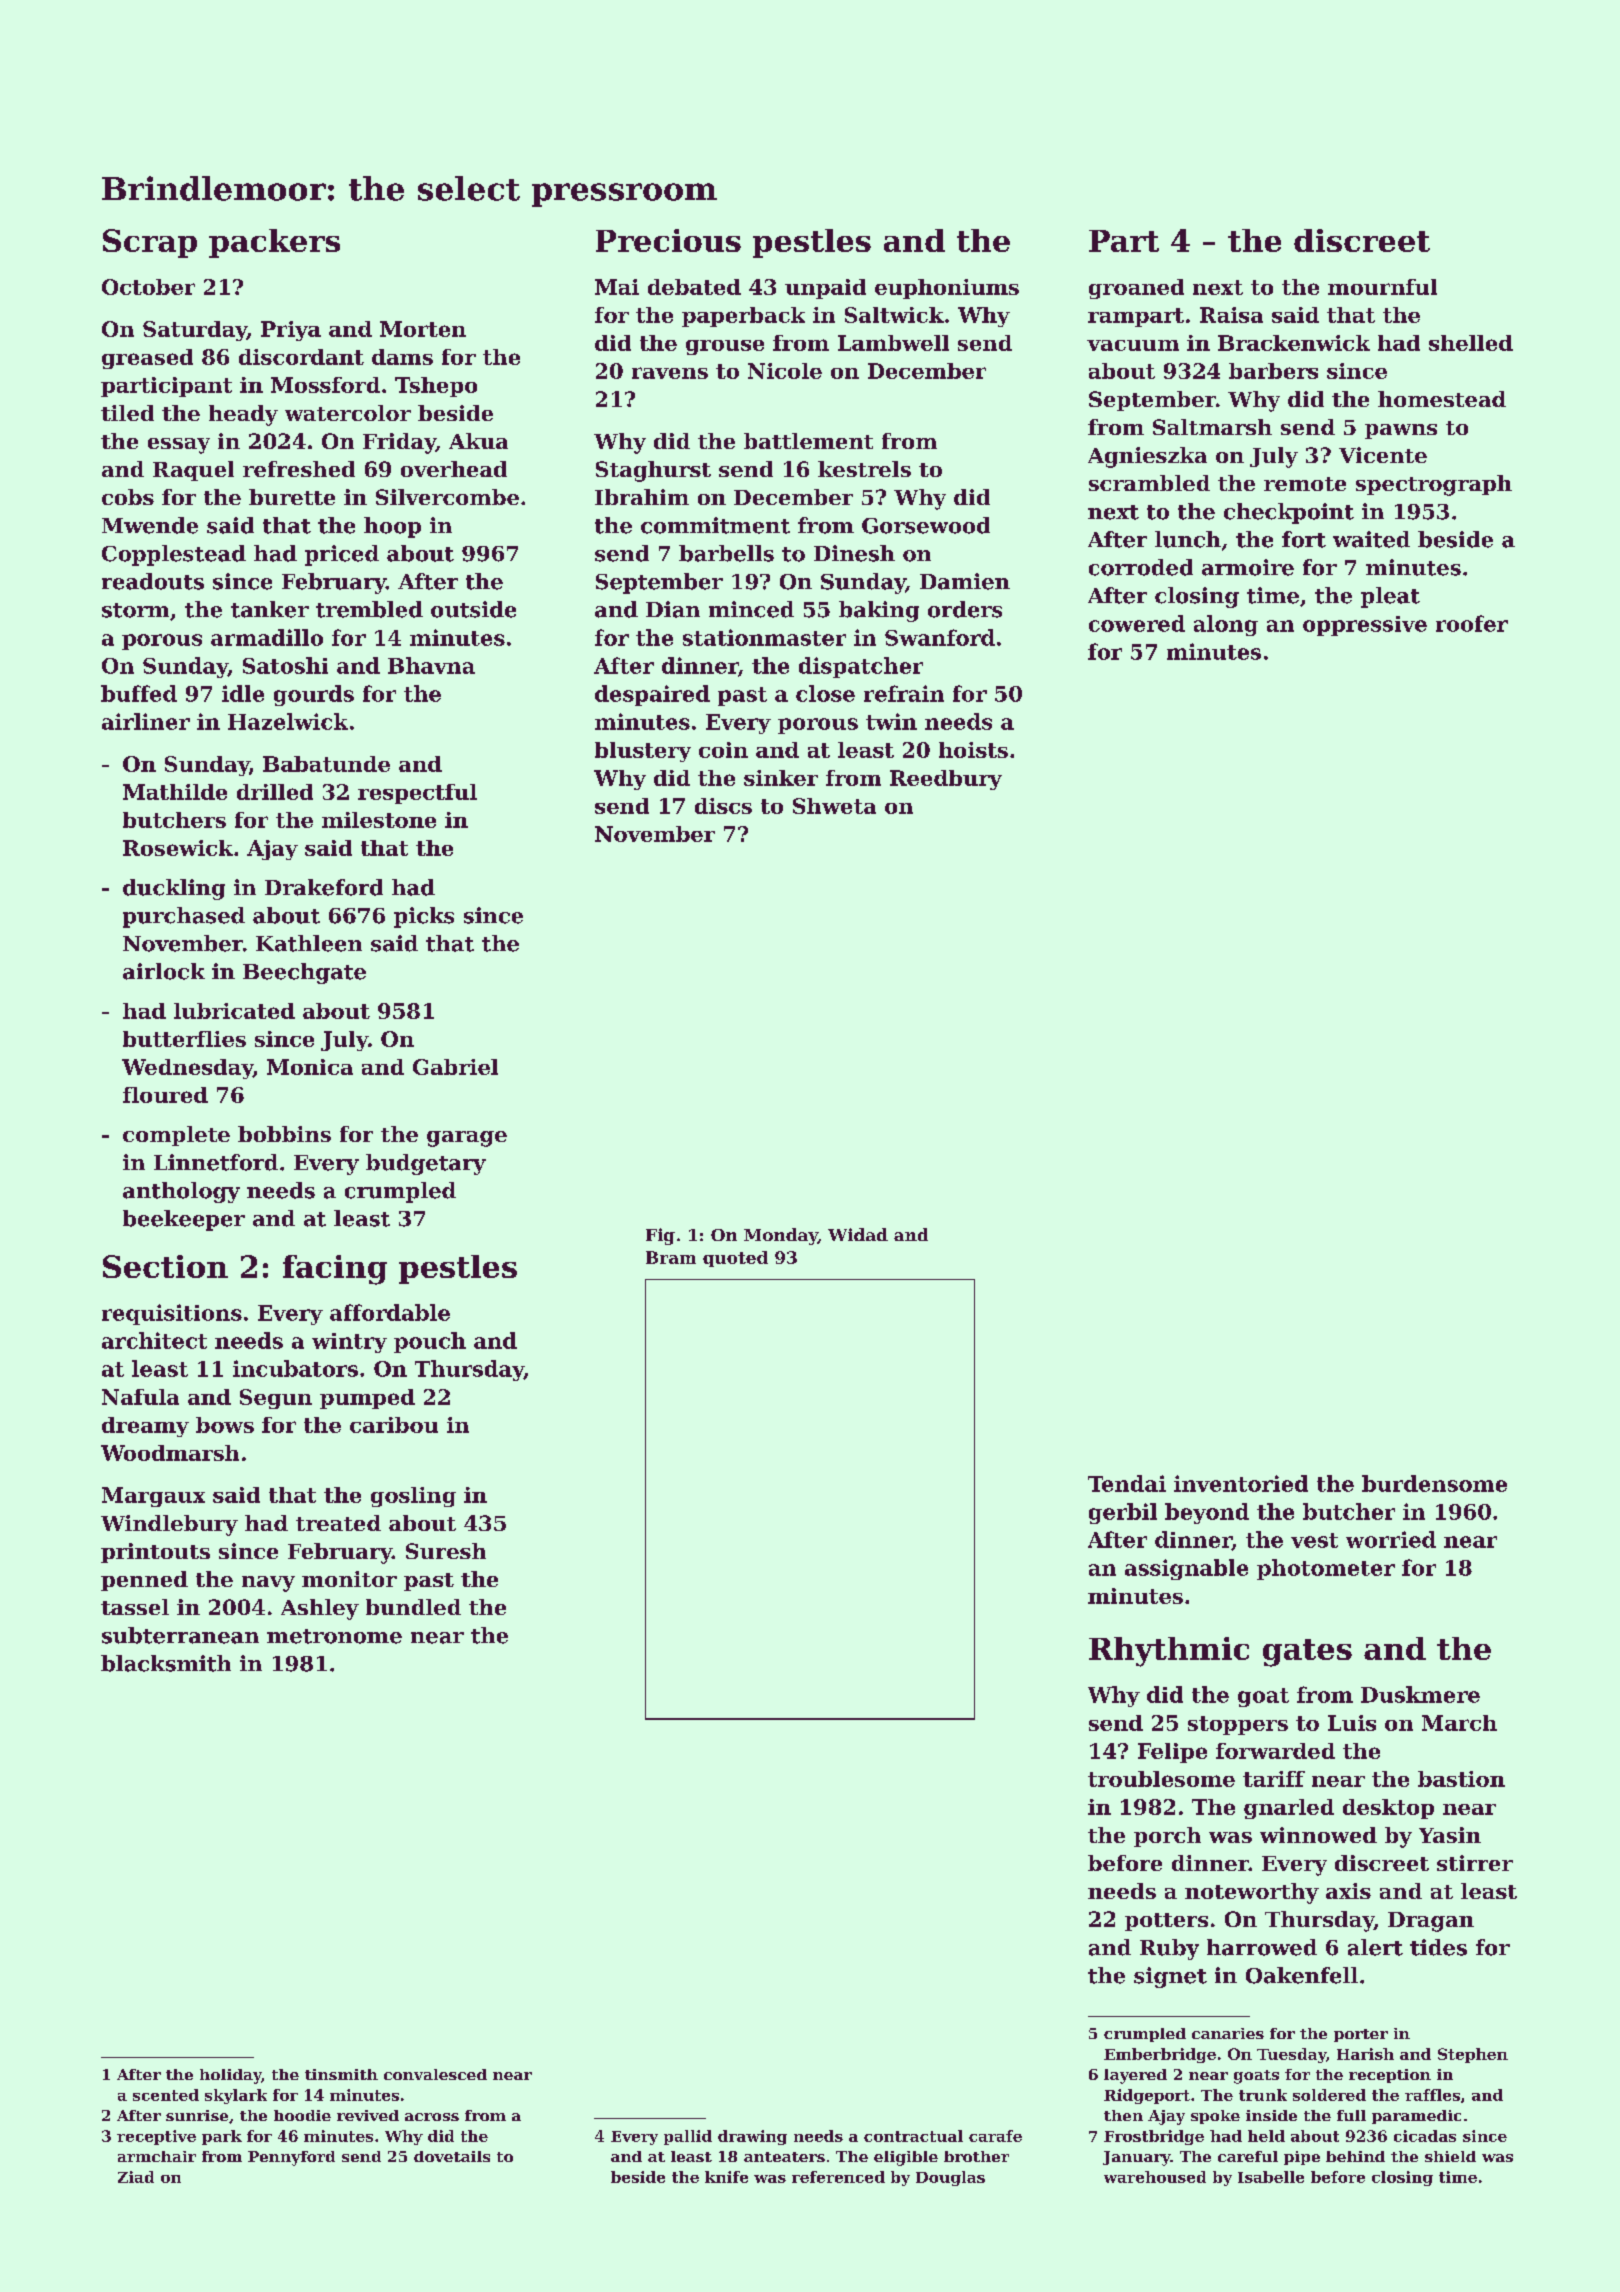  Describe the element at coordinates (673, 609) in the document. I see `Dian` at that location.
